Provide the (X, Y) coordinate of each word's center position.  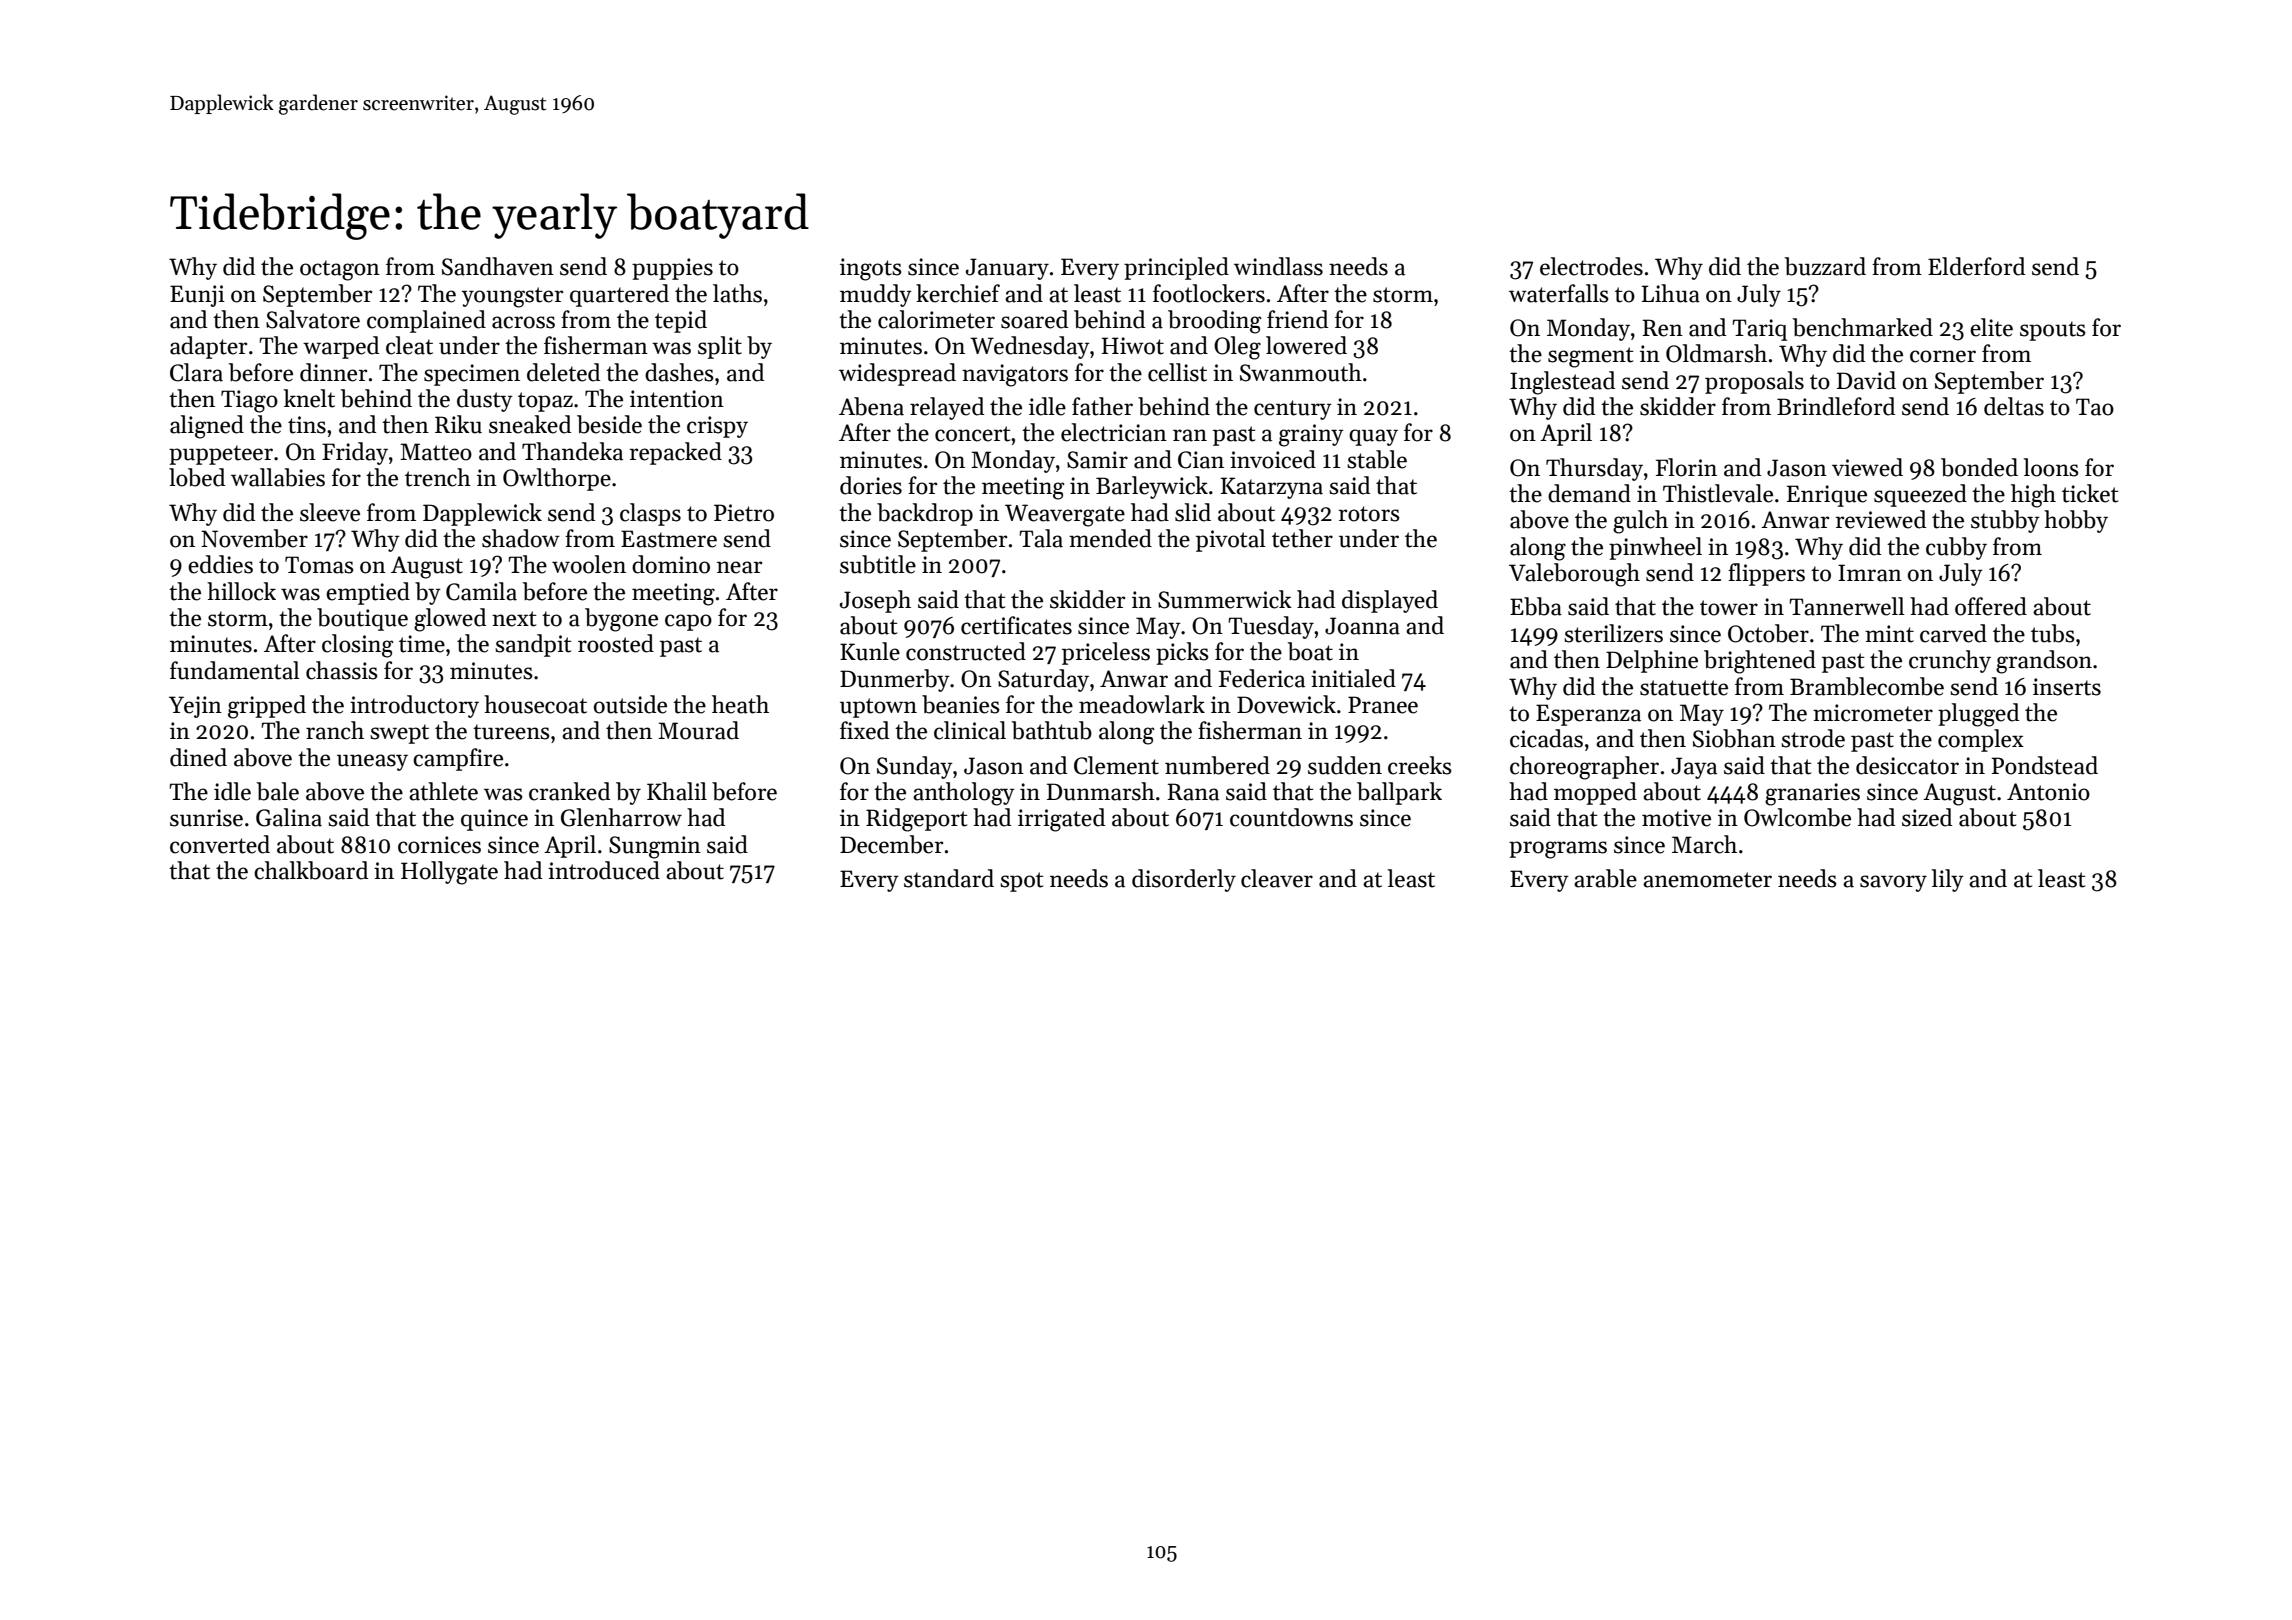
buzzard (1825, 266)
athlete (443, 791)
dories (871, 485)
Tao (2095, 407)
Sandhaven (498, 266)
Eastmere (669, 539)
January (1007, 269)
